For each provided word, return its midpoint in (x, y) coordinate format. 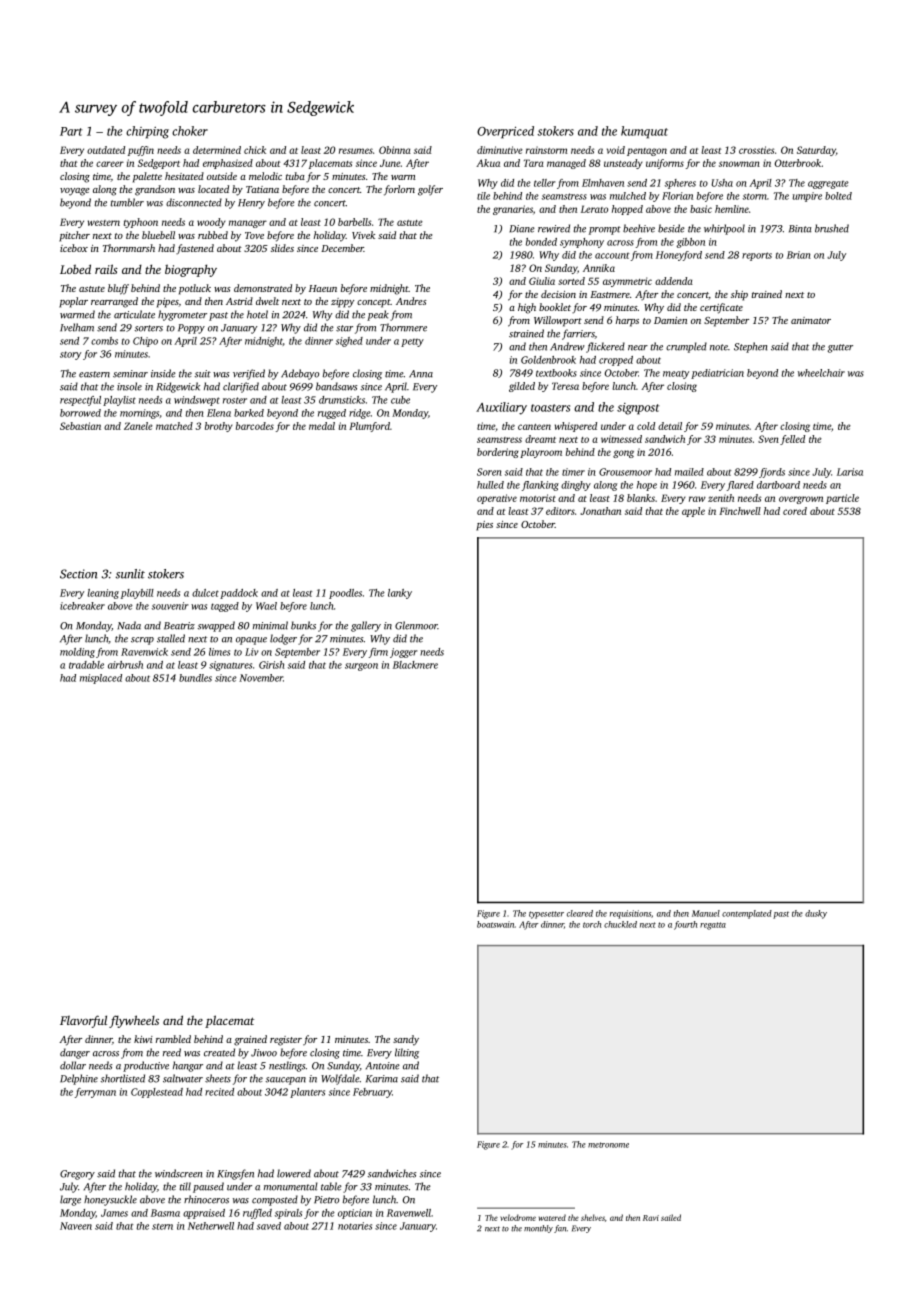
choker (190, 131)
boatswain (495, 924)
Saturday (816, 151)
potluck (195, 289)
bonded (541, 242)
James (114, 1213)
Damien (670, 320)
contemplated (747, 914)
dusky (816, 914)
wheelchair (821, 373)
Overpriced (505, 132)
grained (250, 1040)
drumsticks (342, 400)
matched (174, 426)
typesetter (546, 915)
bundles (195, 678)
